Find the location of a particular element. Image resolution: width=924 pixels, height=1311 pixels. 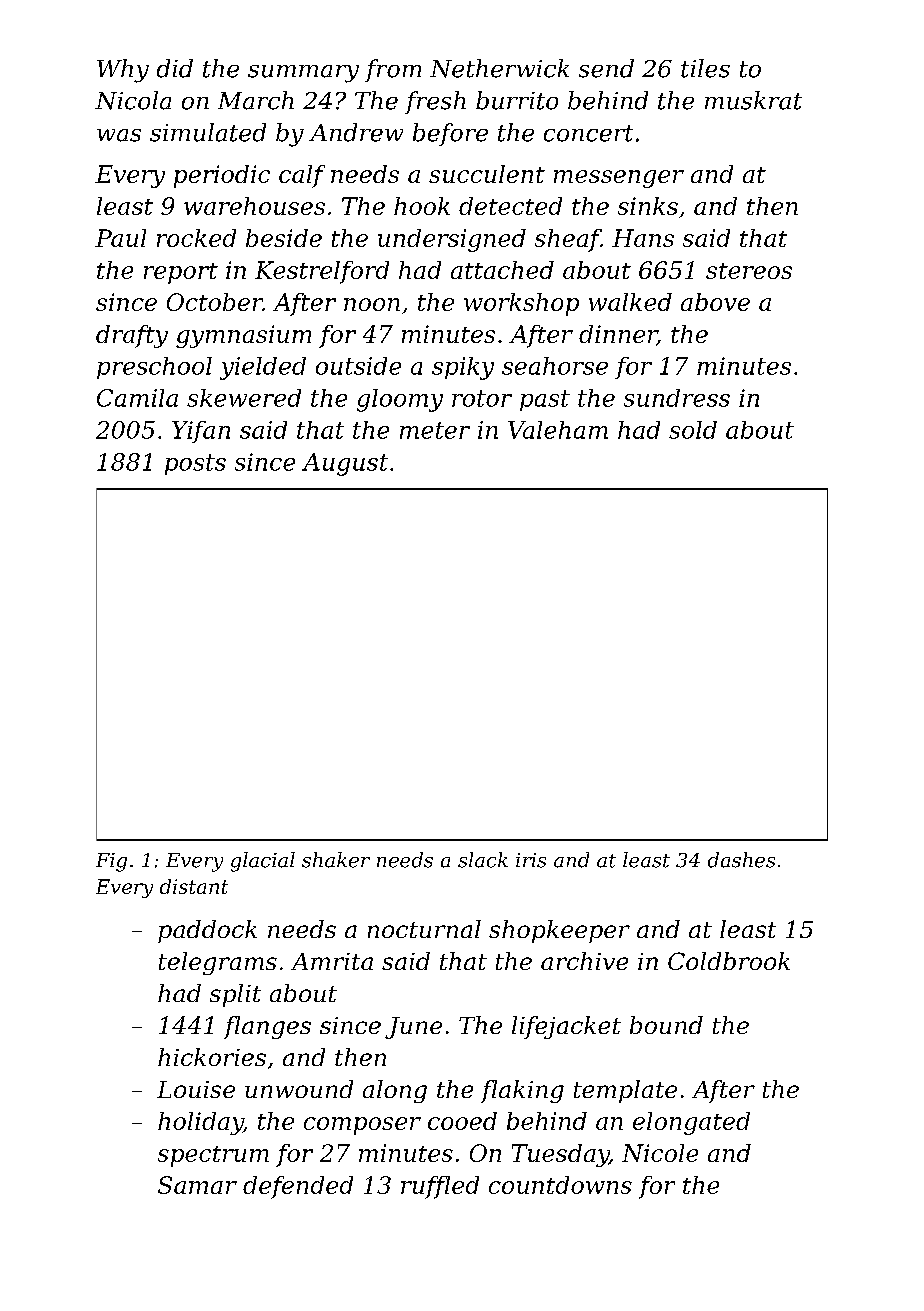

posts is located at coordinates (195, 464).
